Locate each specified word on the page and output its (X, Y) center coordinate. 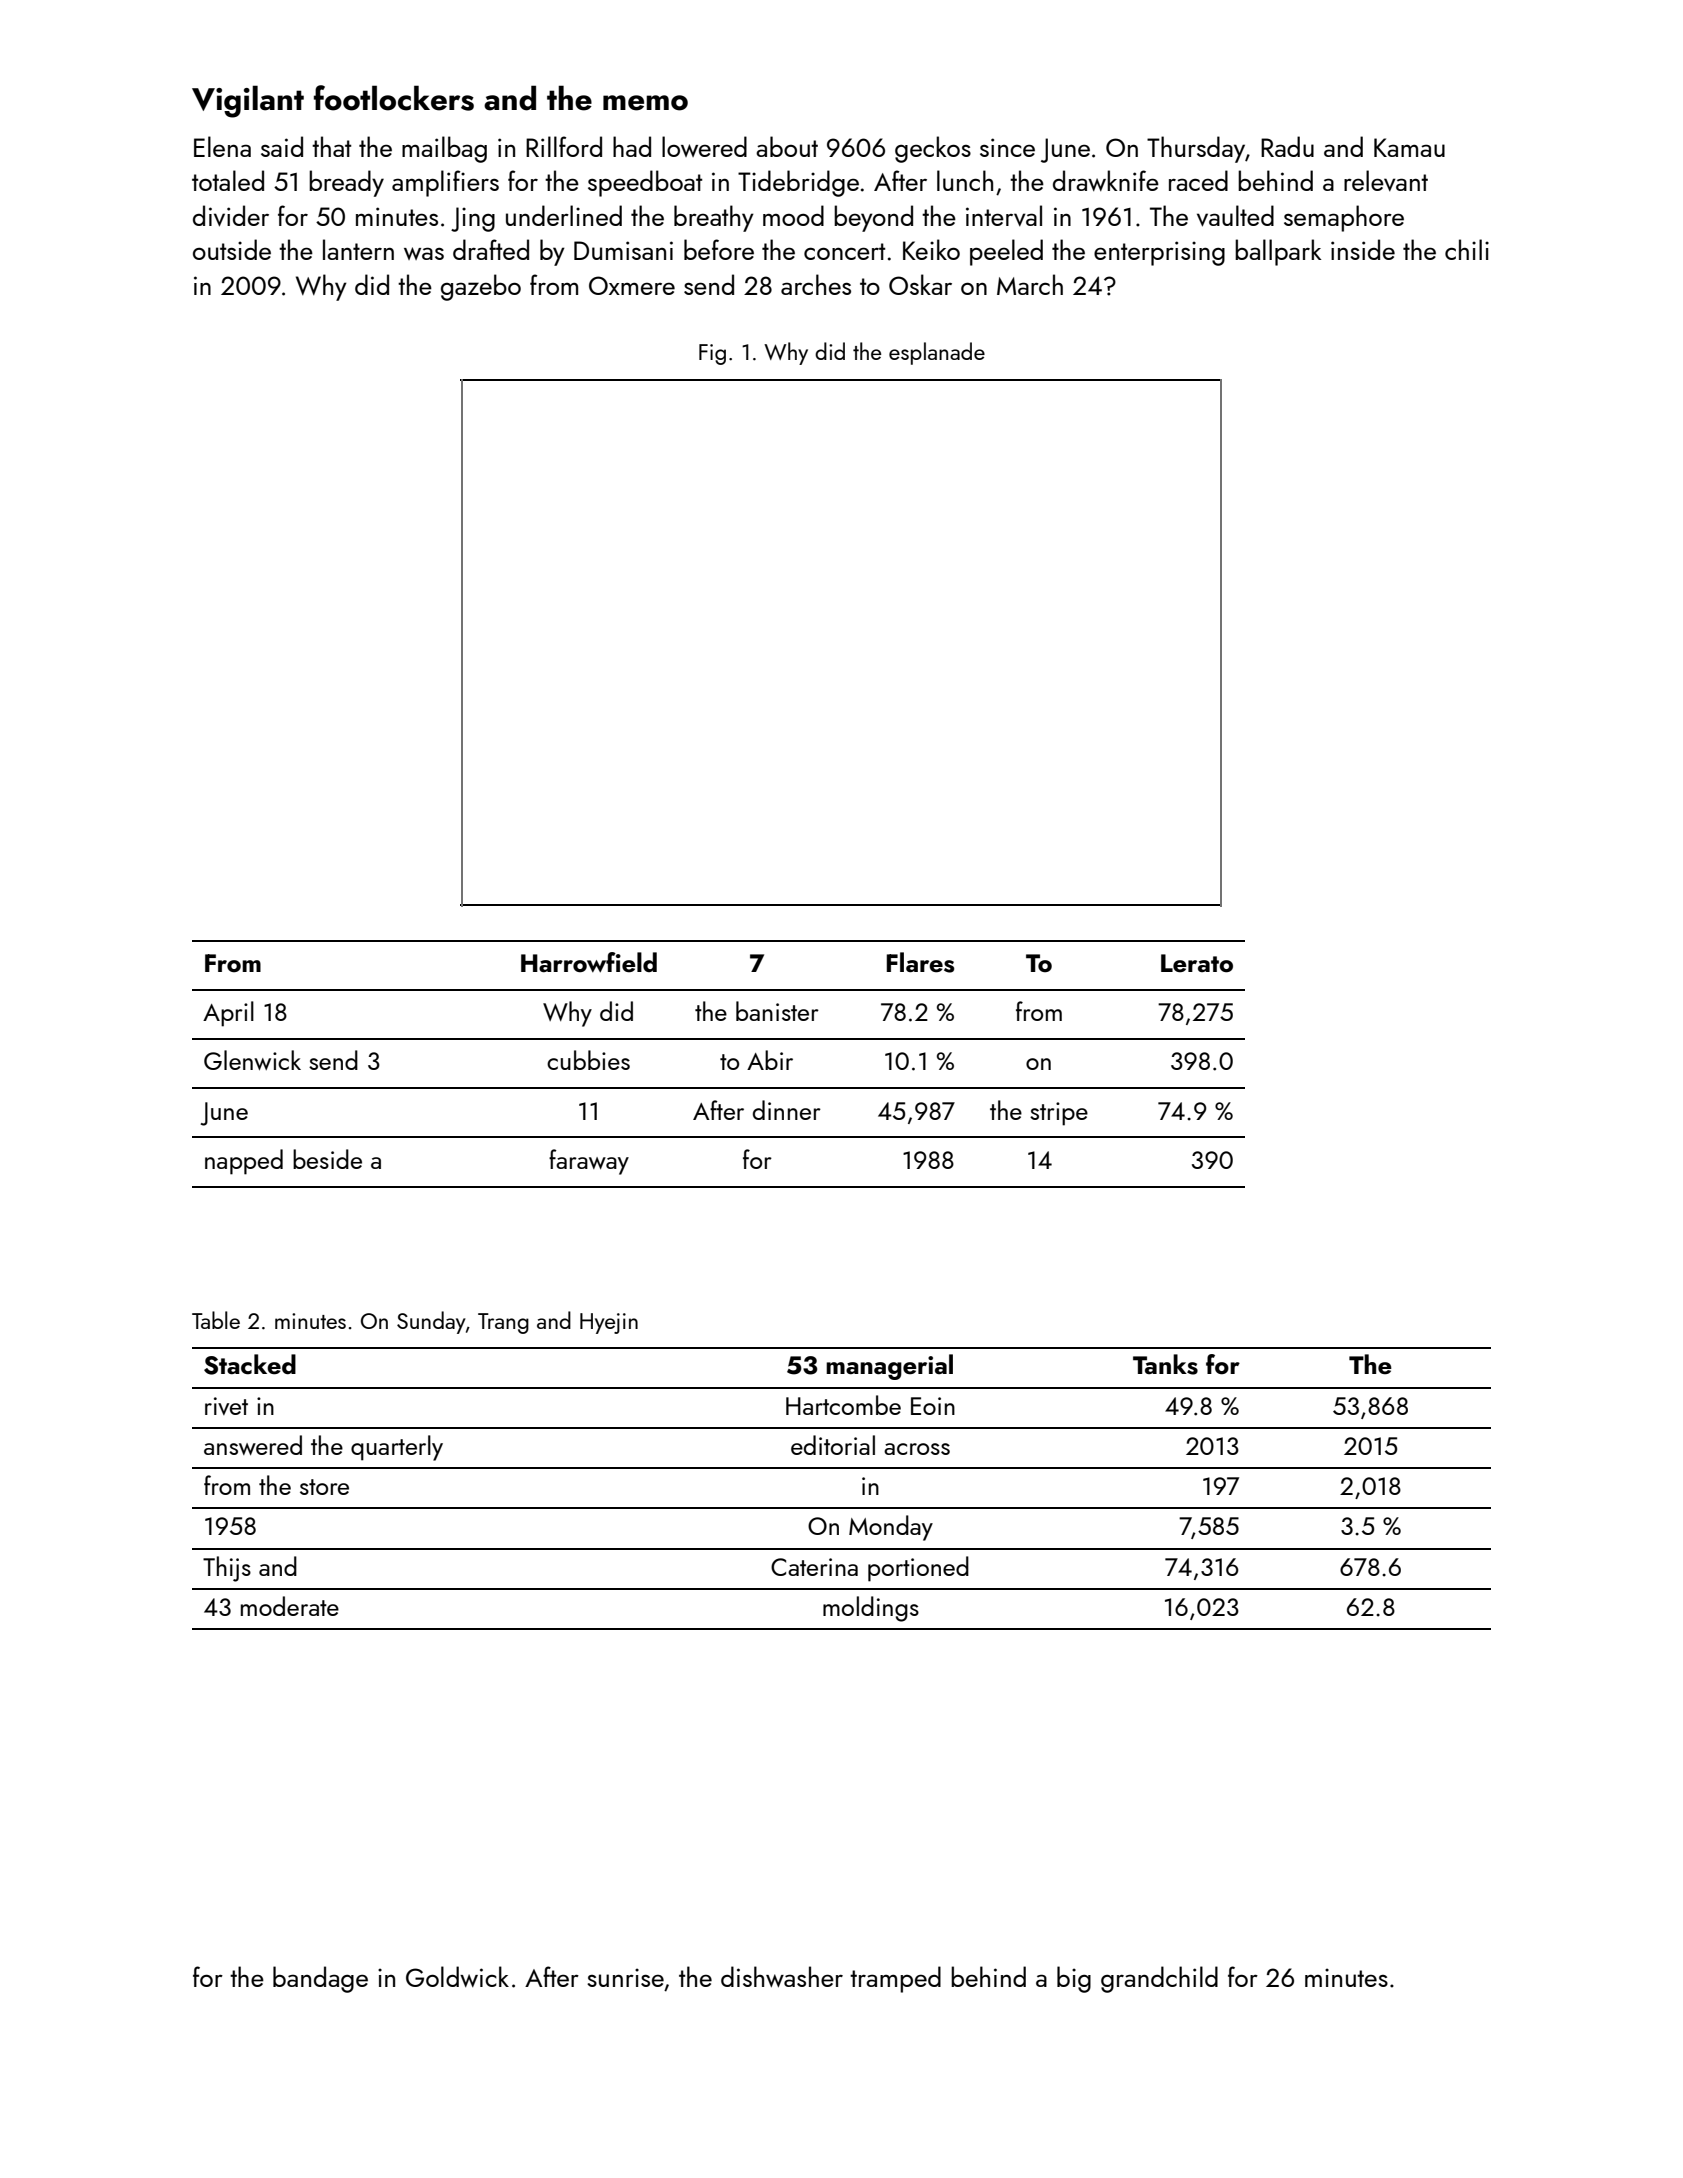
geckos (933, 149)
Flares (920, 962)
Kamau (1409, 147)
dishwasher (782, 1976)
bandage (320, 1979)
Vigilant (248, 101)
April (228, 1014)
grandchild (1159, 1979)
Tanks (1165, 1364)
